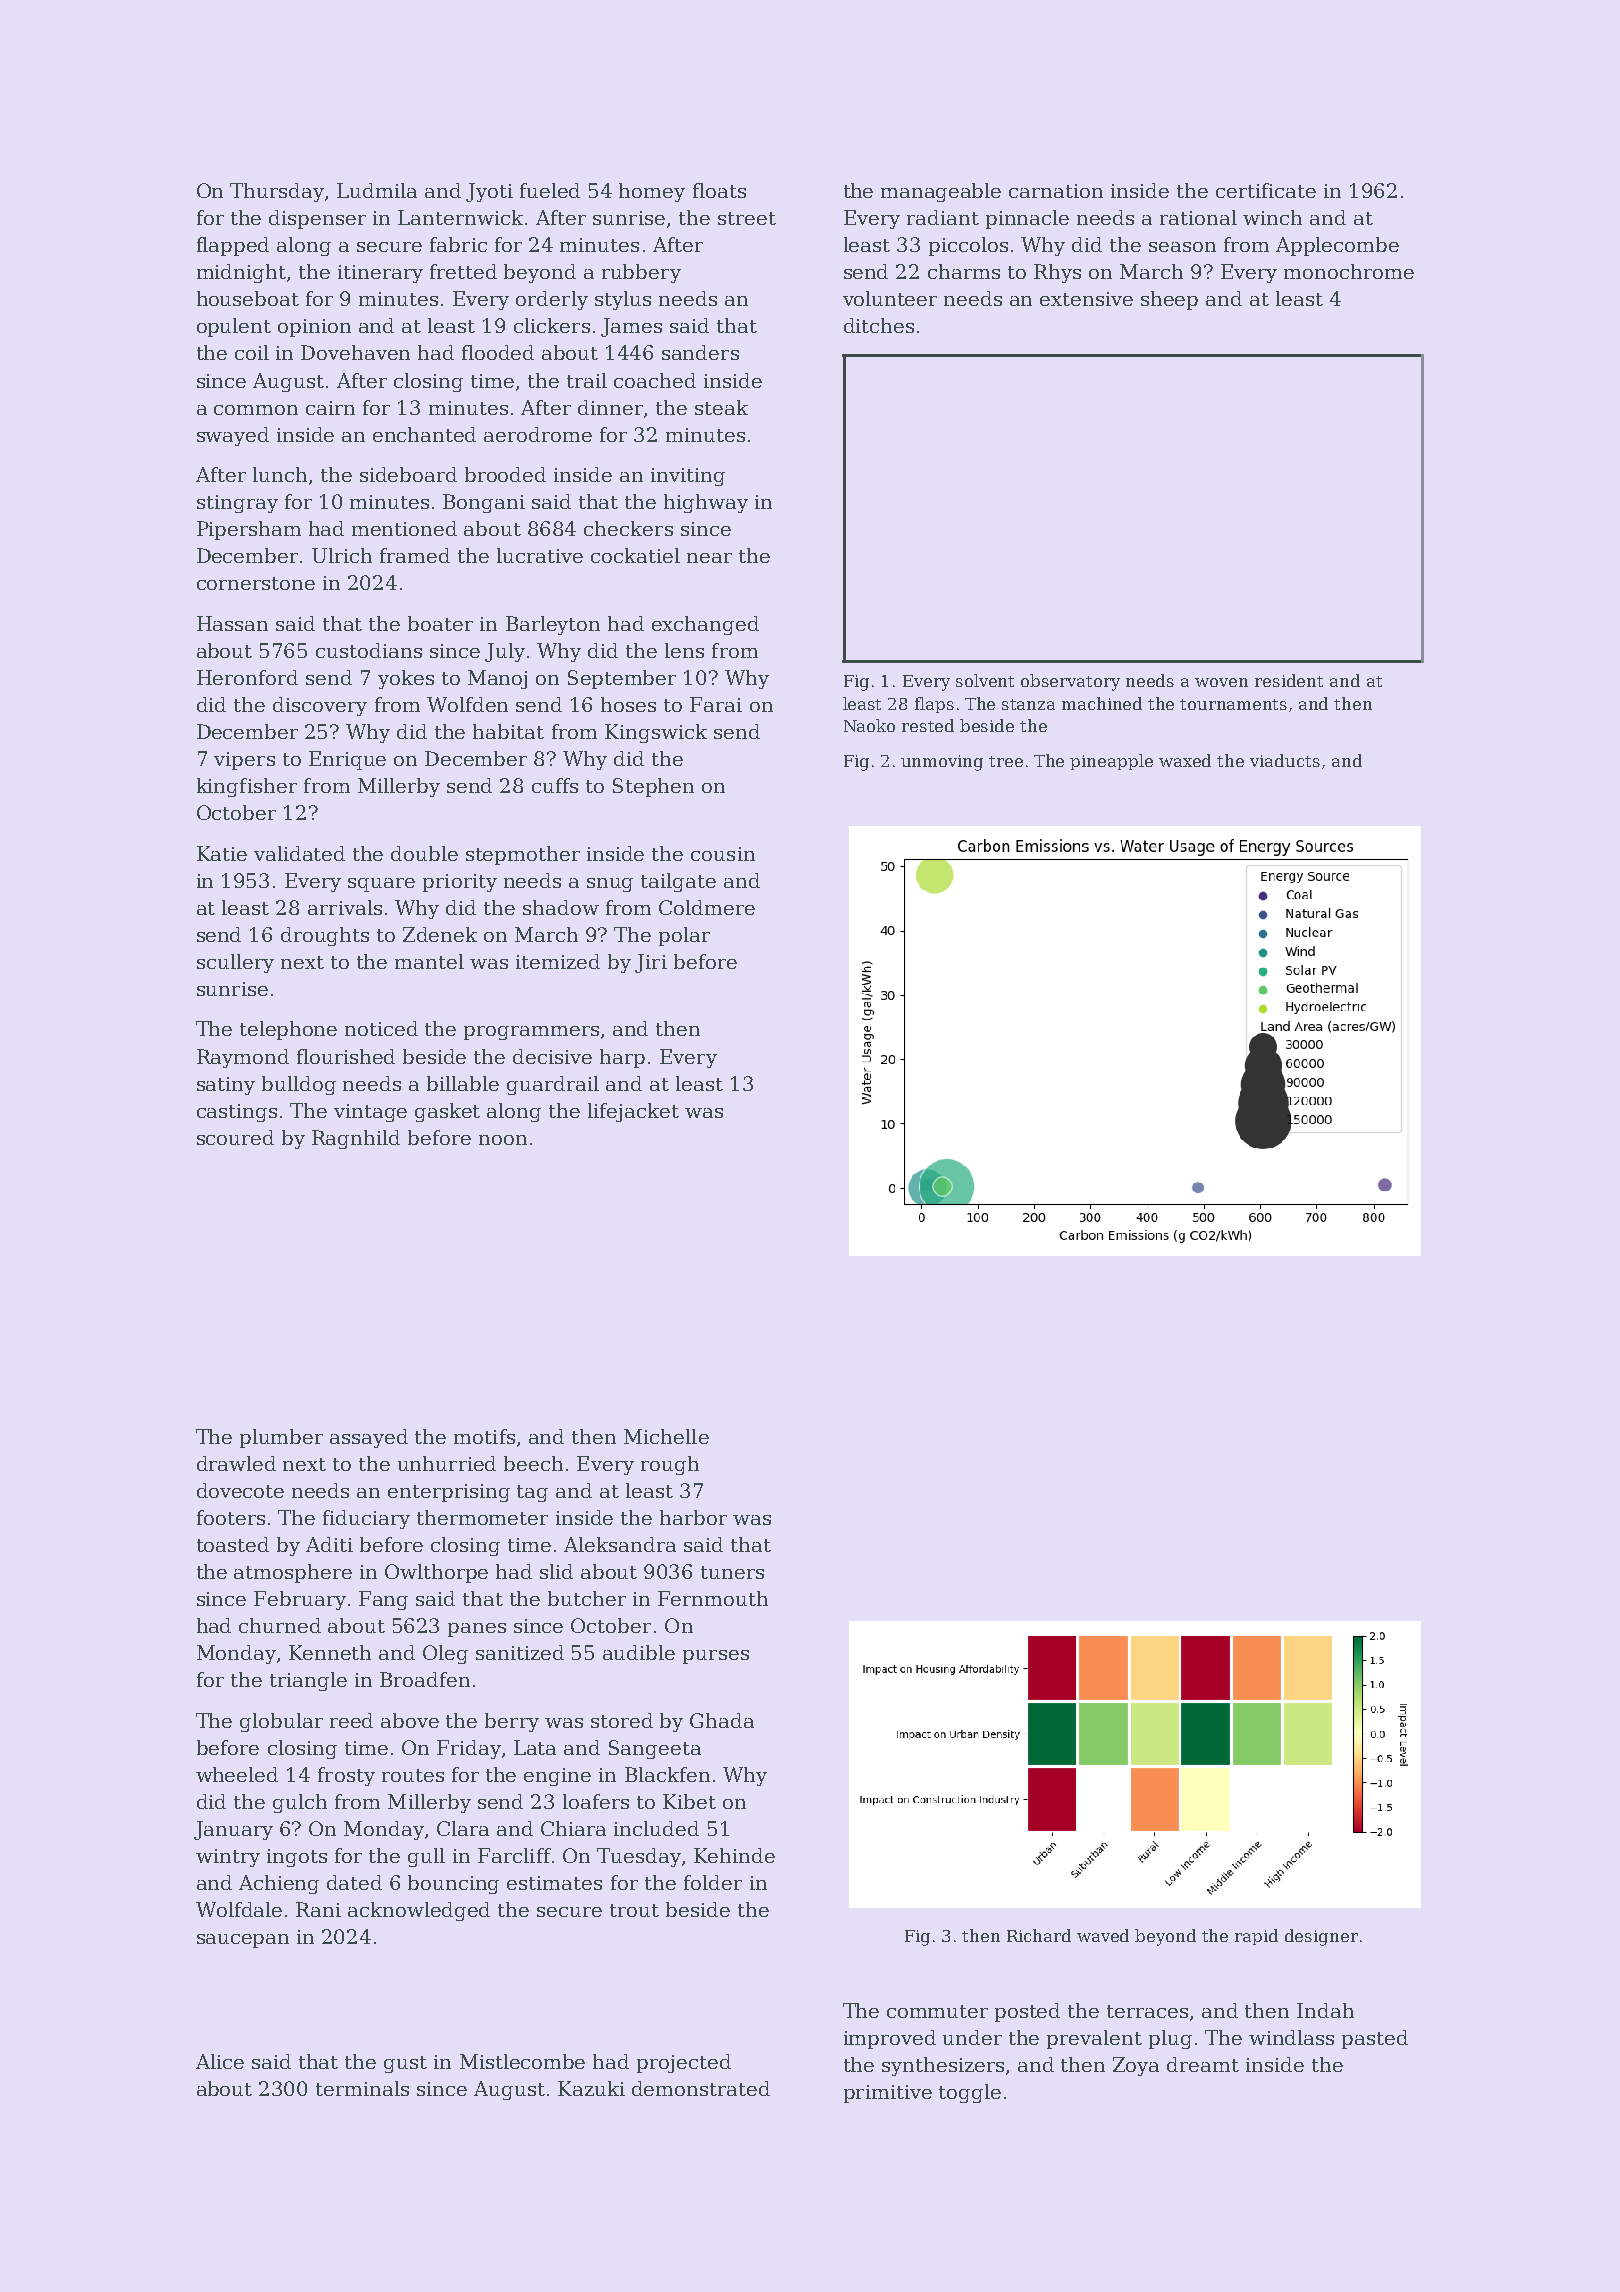 The width and height of the image is (1620, 2292). I want to click on dispenser, so click(317, 219).
